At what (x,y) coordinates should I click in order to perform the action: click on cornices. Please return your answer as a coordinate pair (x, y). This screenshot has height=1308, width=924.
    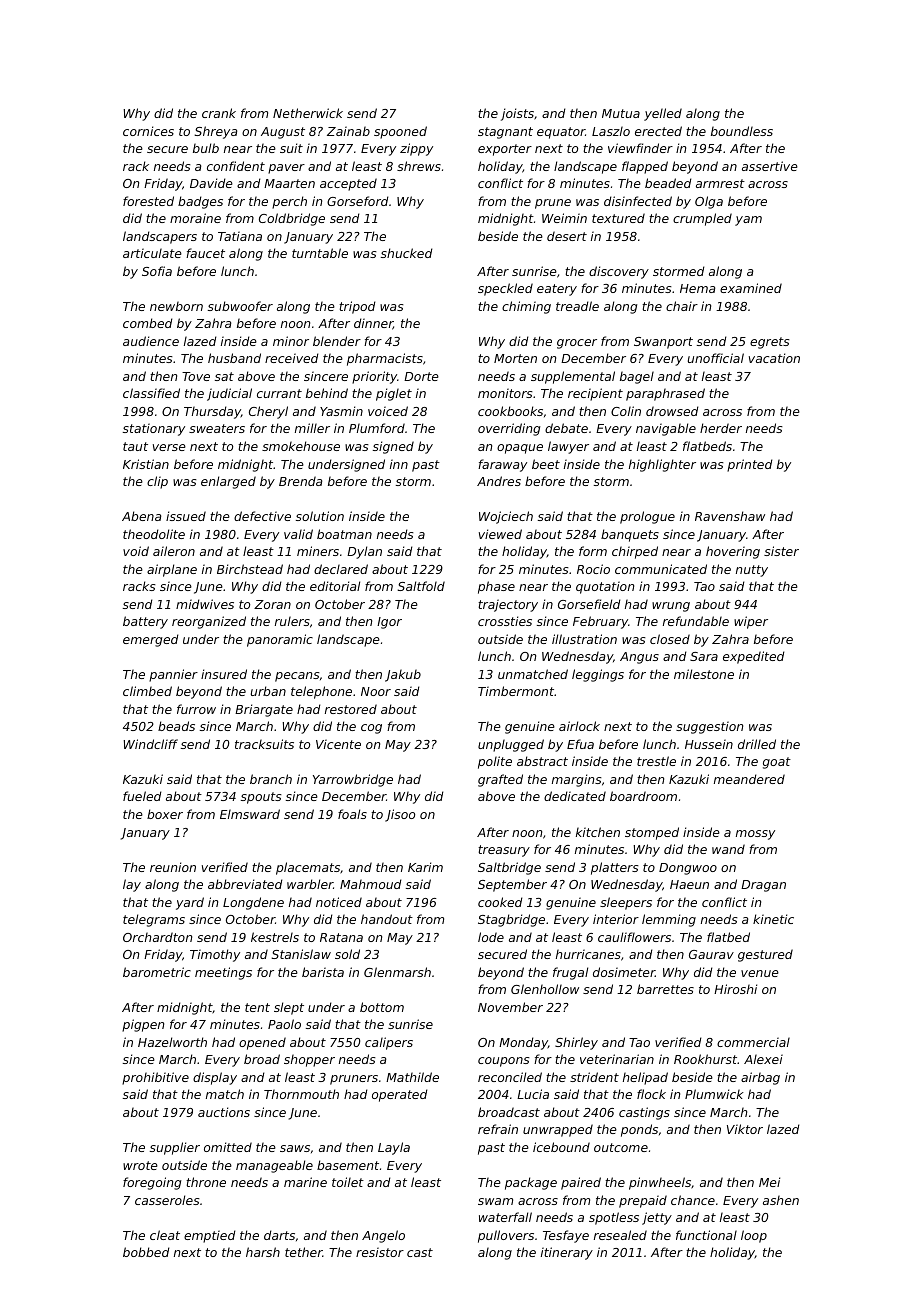
    Looking at the image, I should click on (148, 131).
